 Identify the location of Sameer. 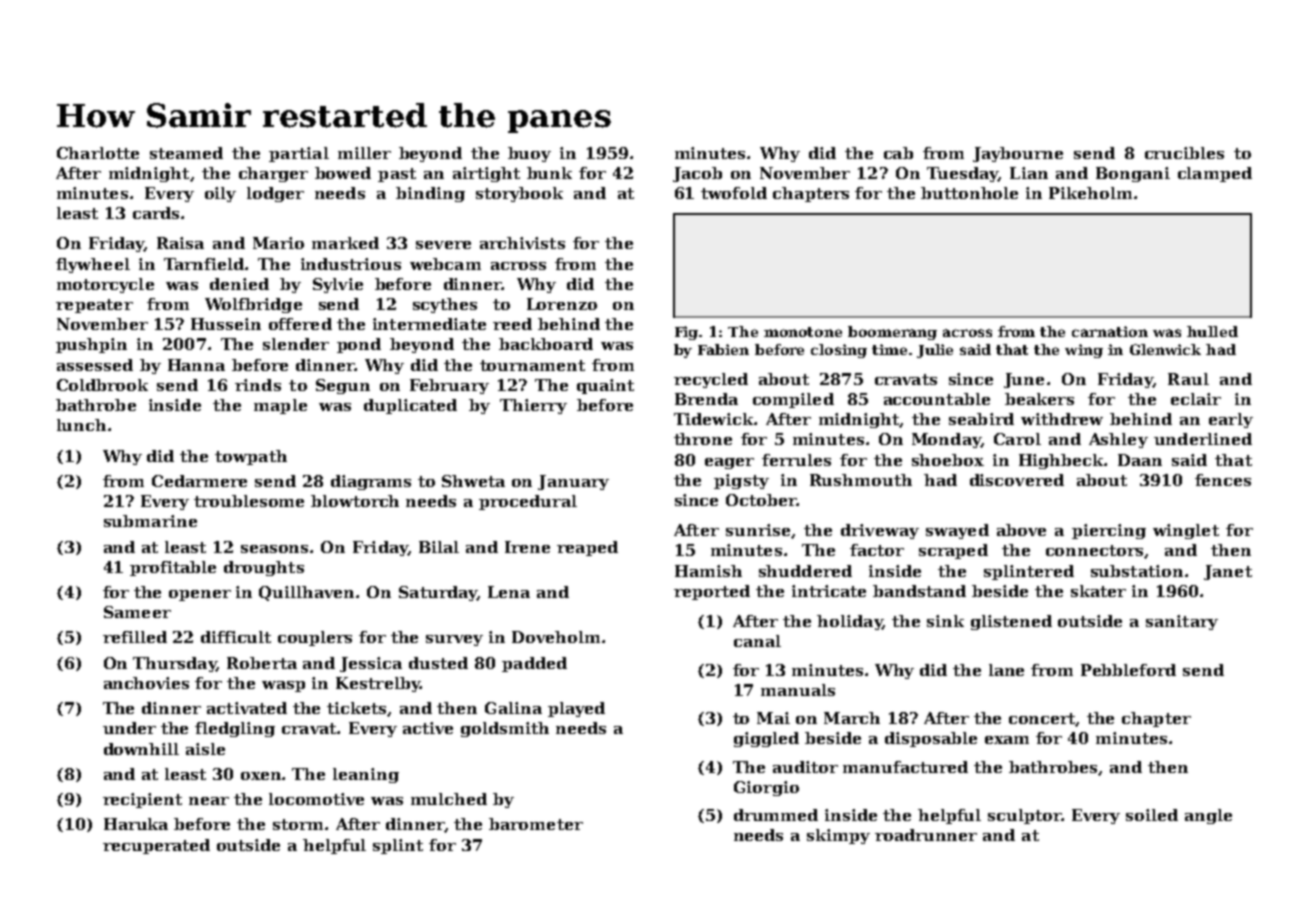
(137, 612).
